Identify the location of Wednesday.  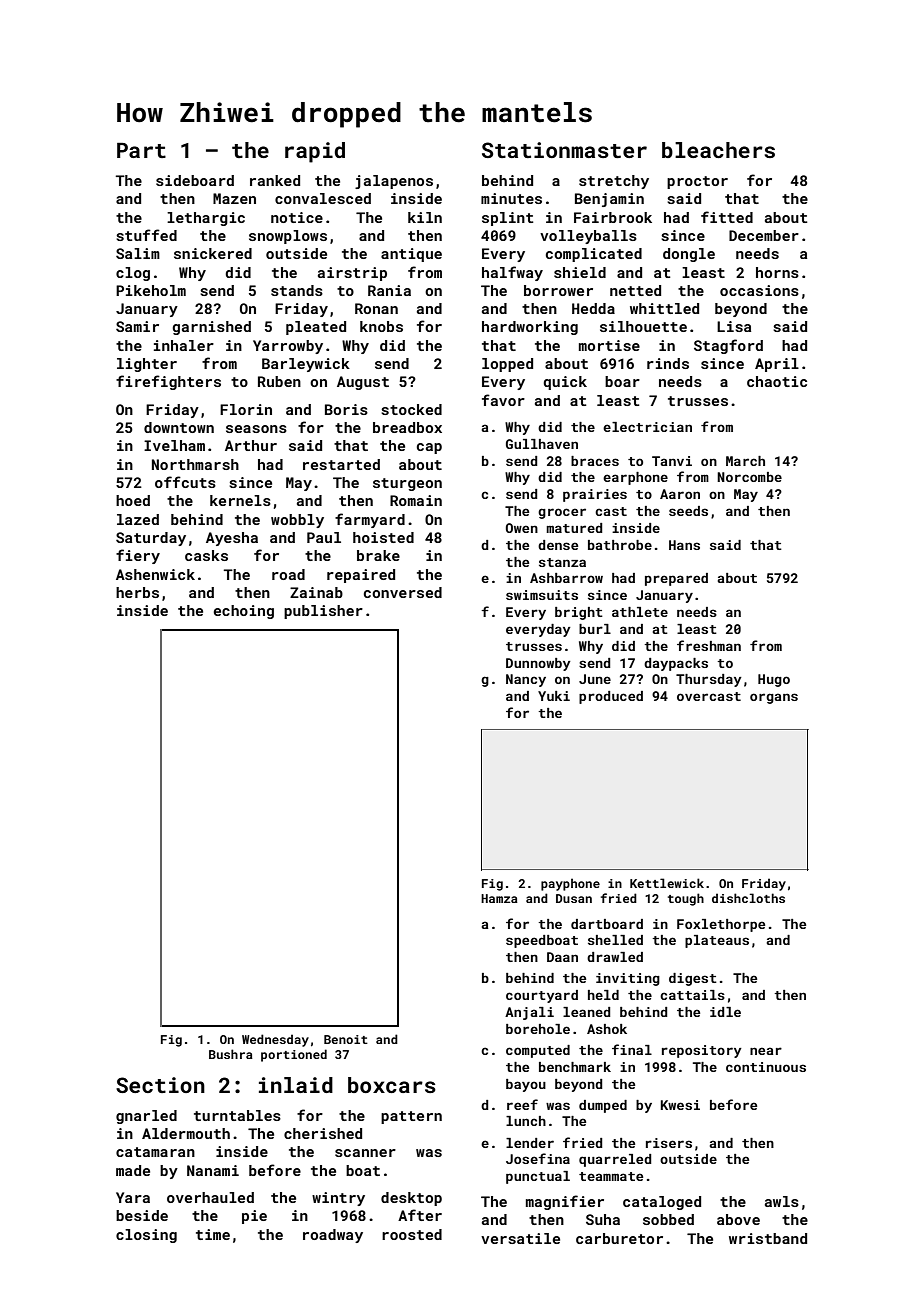
(275, 1040).
